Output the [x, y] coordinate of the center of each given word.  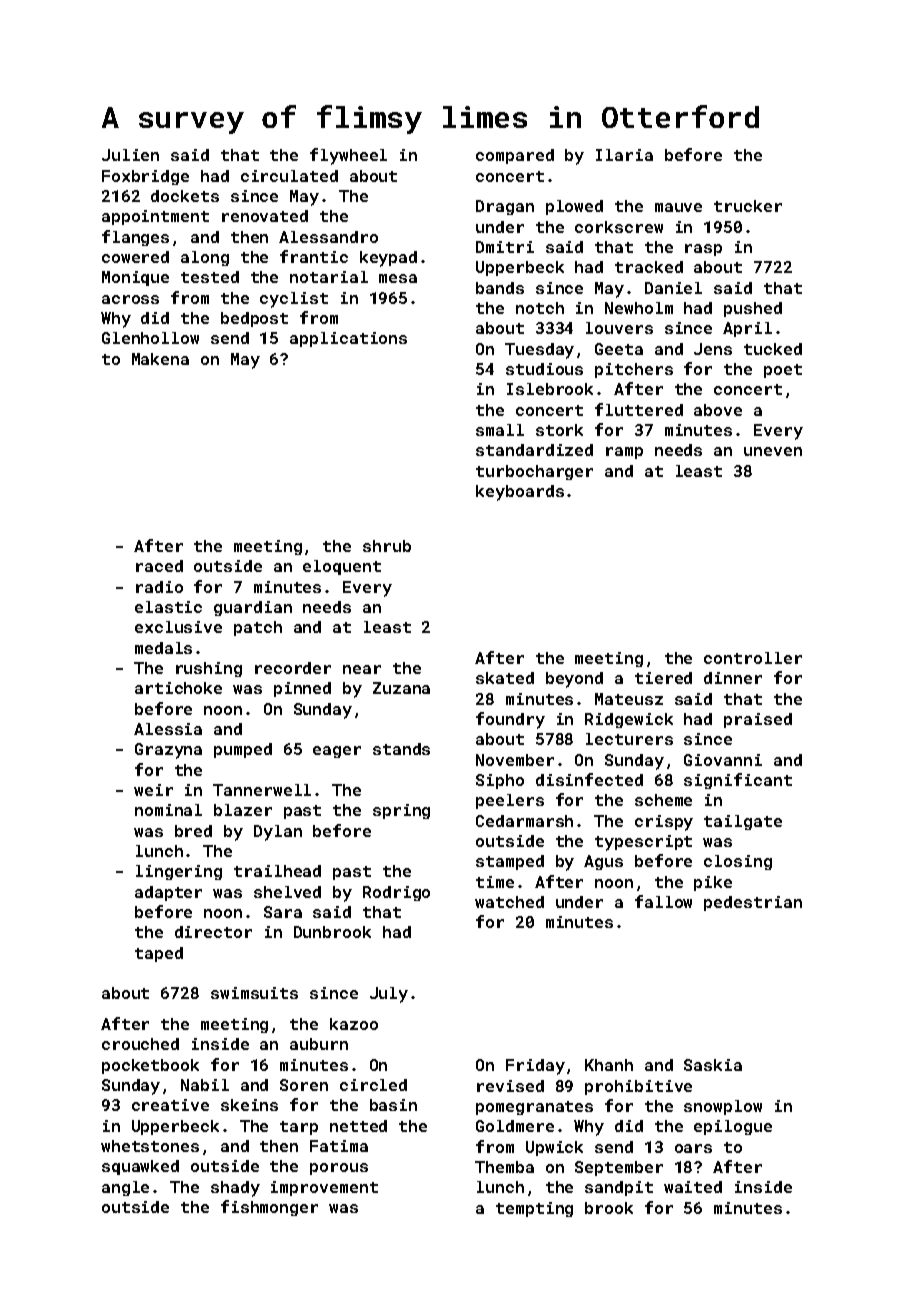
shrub [387, 546]
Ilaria [624, 155]
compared [515, 156]
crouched [140, 1044]
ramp [624, 453]
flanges [135, 238]
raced [159, 566]
